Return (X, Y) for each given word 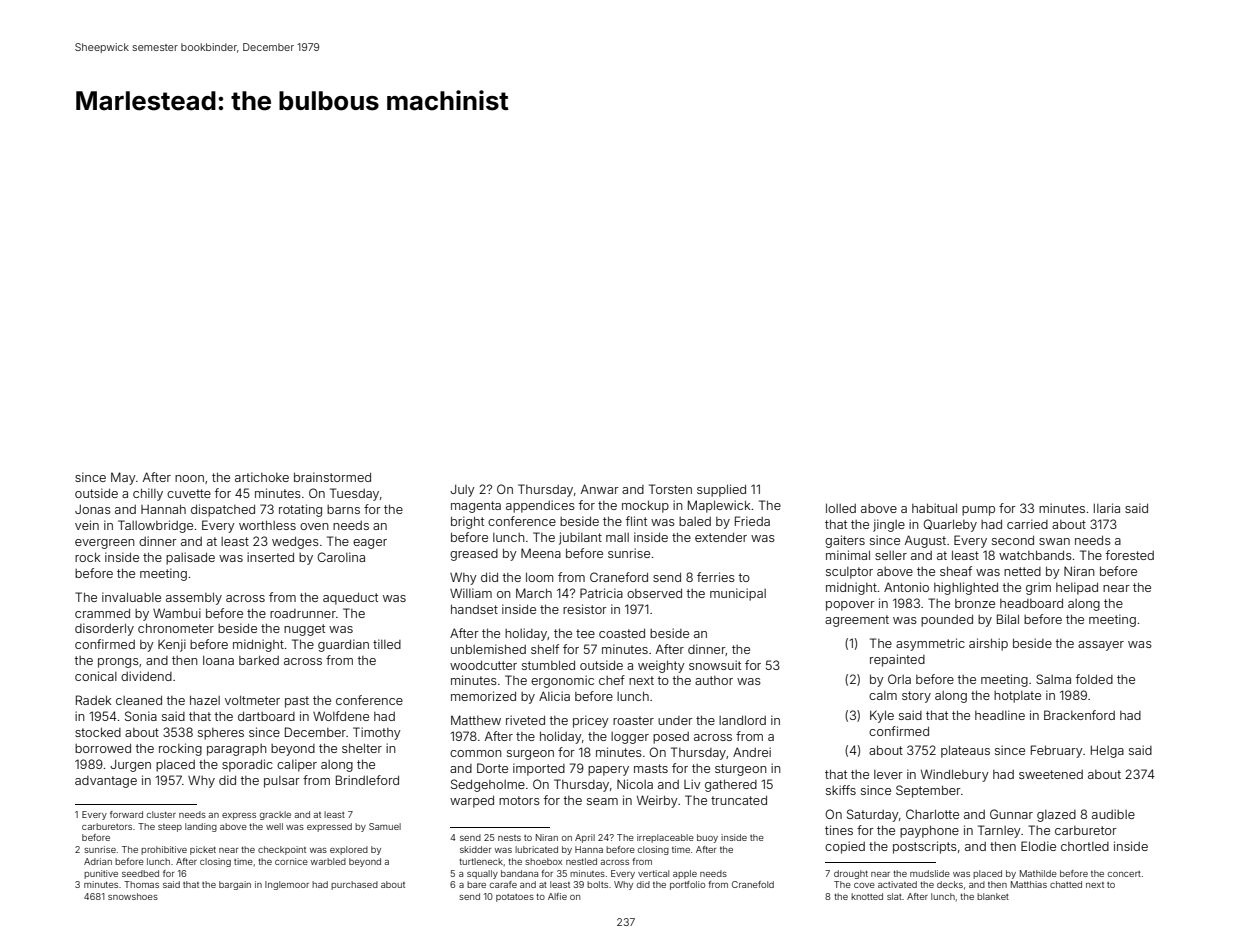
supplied (721, 490)
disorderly (104, 629)
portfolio (687, 885)
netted (1022, 571)
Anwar (600, 489)
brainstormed (332, 477)
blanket (993, 896)
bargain (235, 885)
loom (539, 577)
